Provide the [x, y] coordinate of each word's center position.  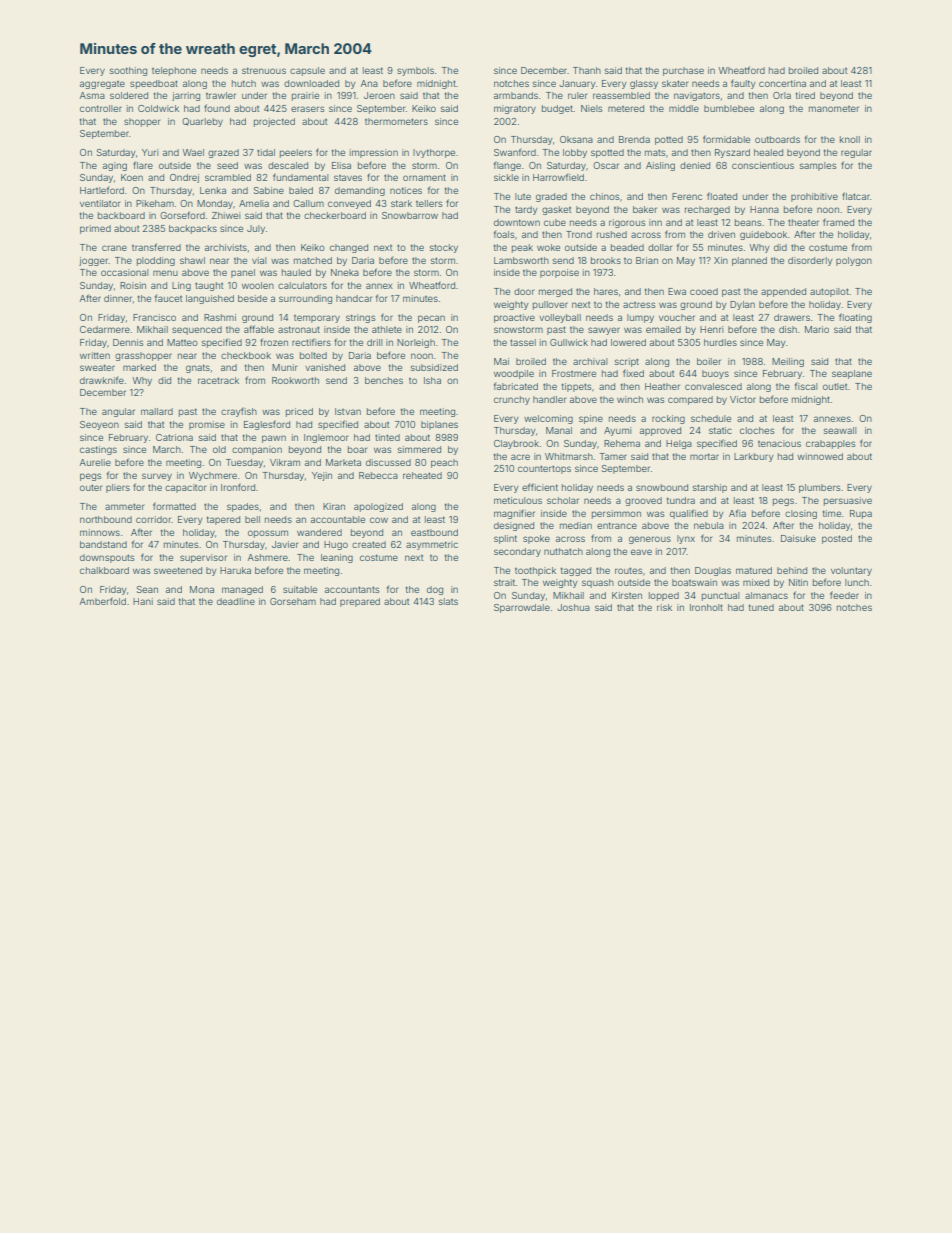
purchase [683, 71]
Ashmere [268, 557]
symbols [415, 71]
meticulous [518, 500]
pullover [550, 305]
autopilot [829, 292]
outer [91, 487]
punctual [721, 596]
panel [243, 273]
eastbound [434, 532]
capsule [307, 71]
